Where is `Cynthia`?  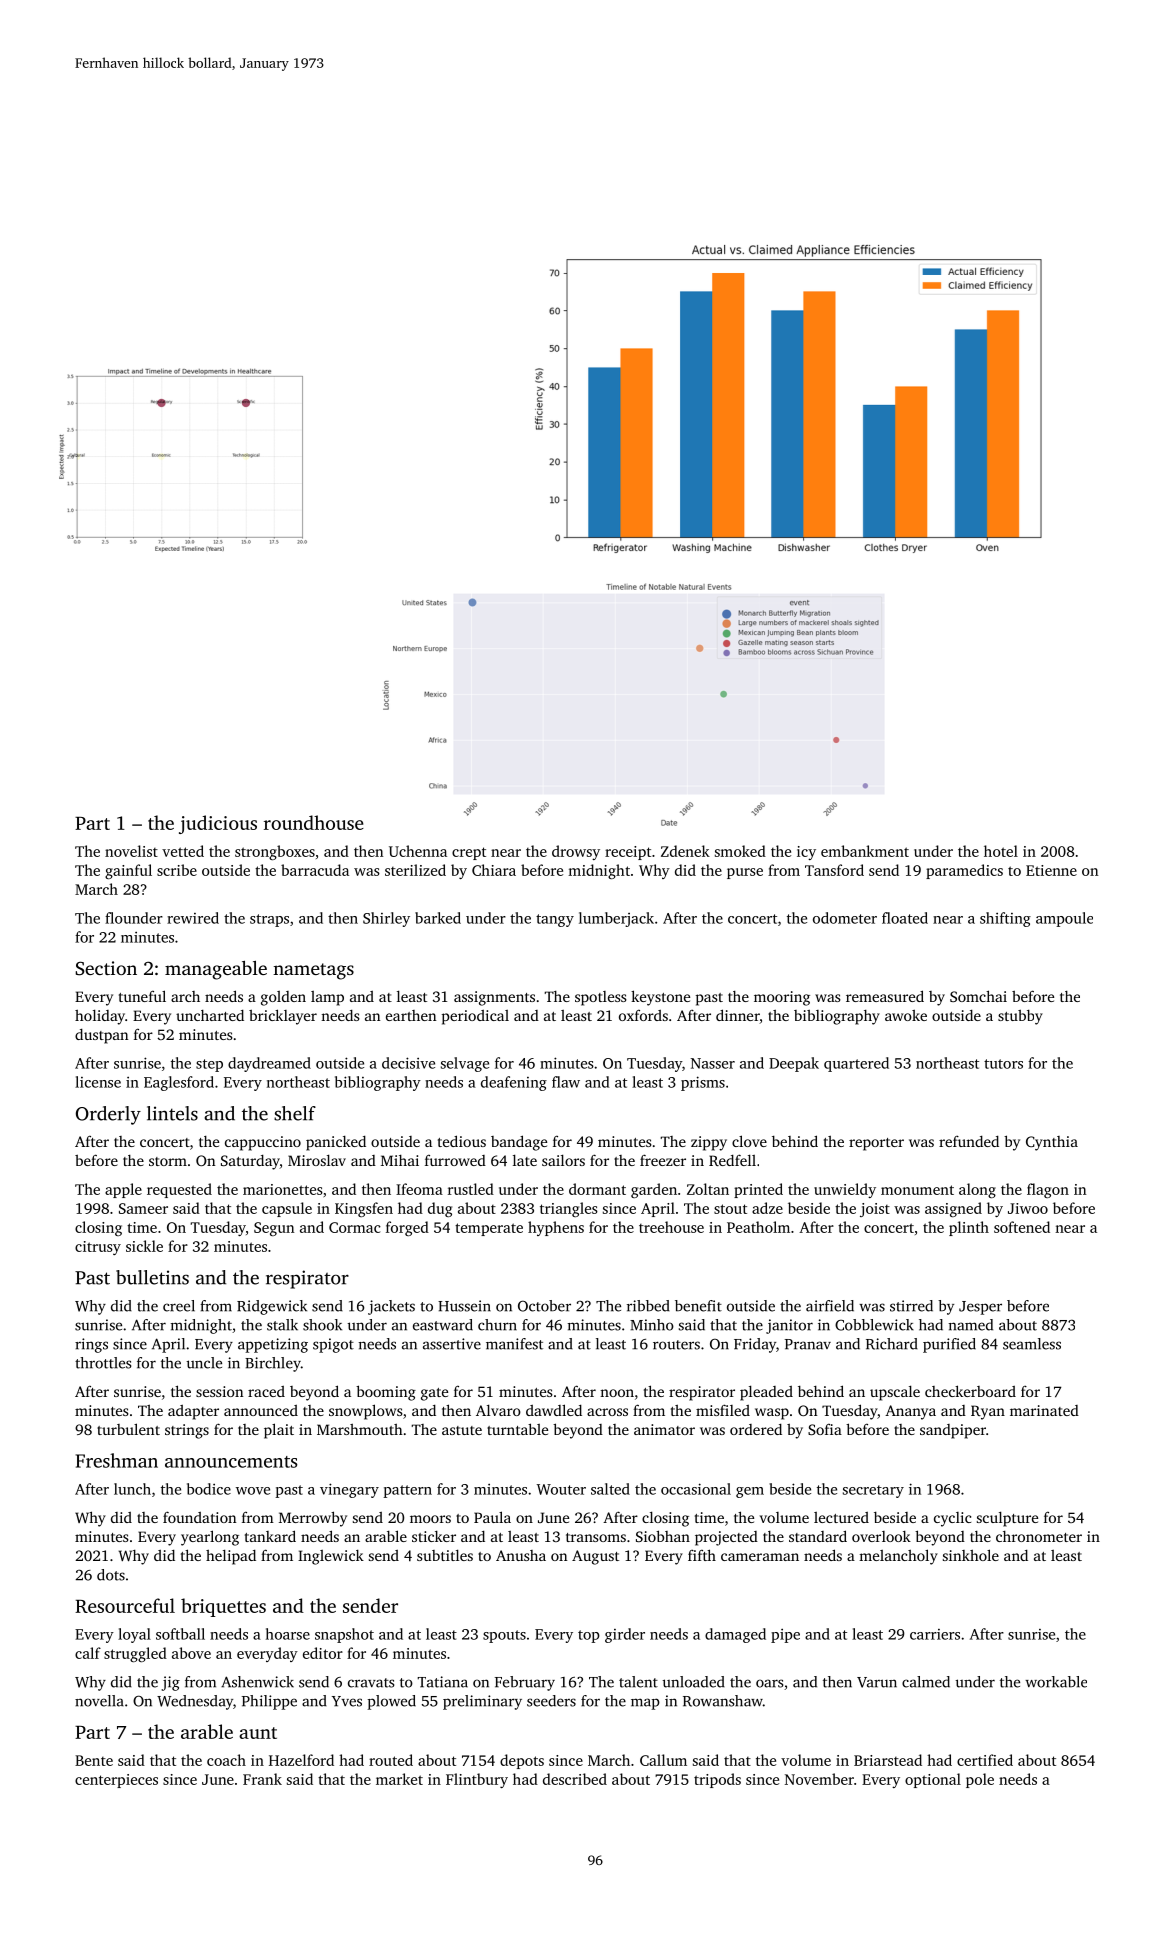 Cynthia is located at coordinates (1052, 1143).
